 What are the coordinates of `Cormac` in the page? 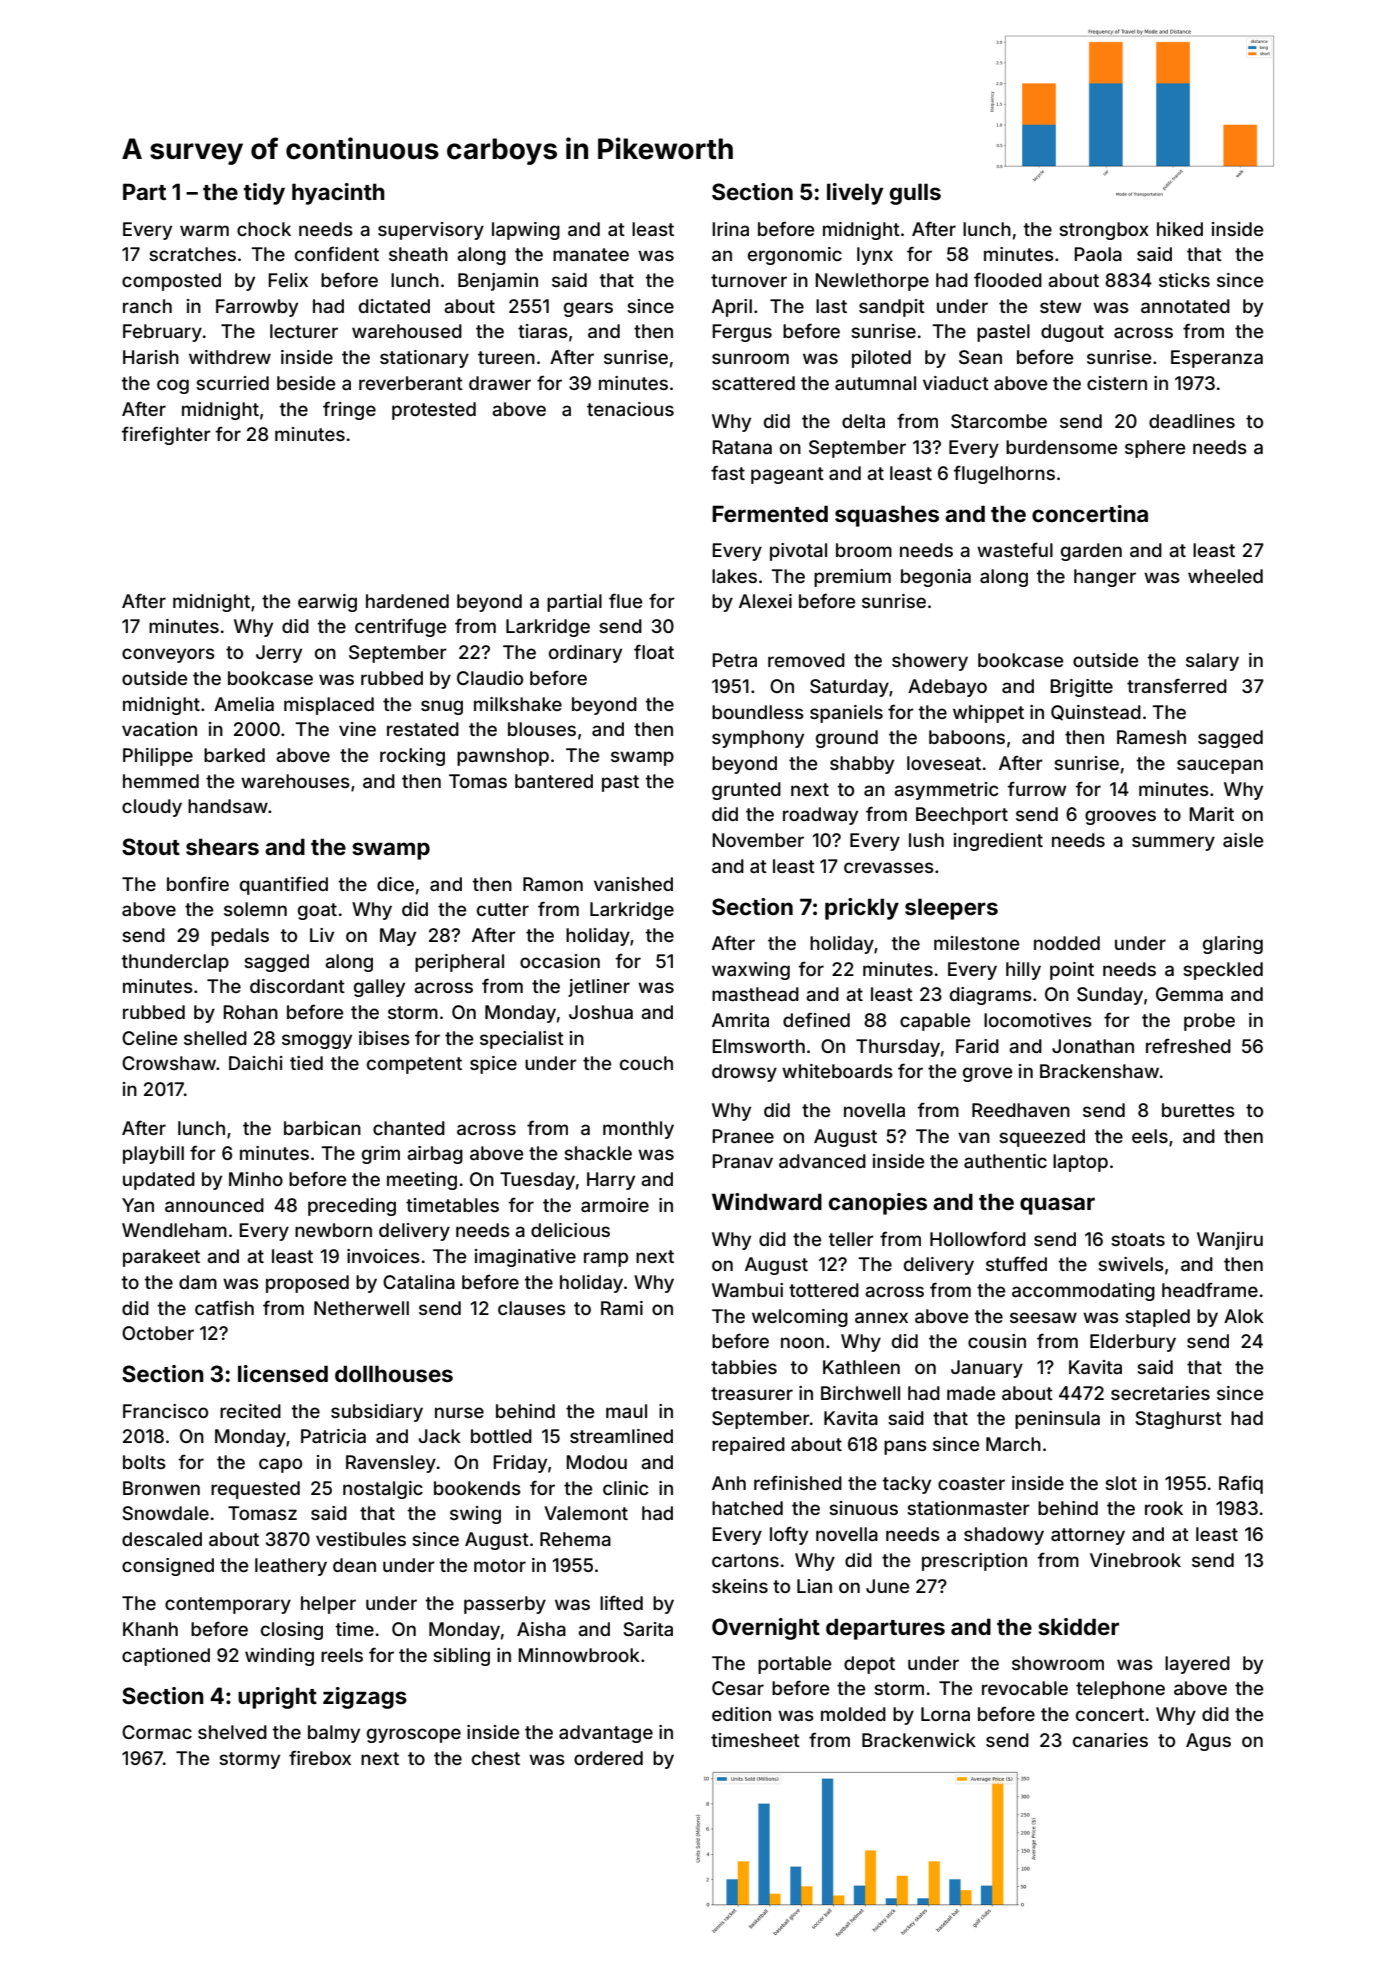 It's located at (157, 1732).
